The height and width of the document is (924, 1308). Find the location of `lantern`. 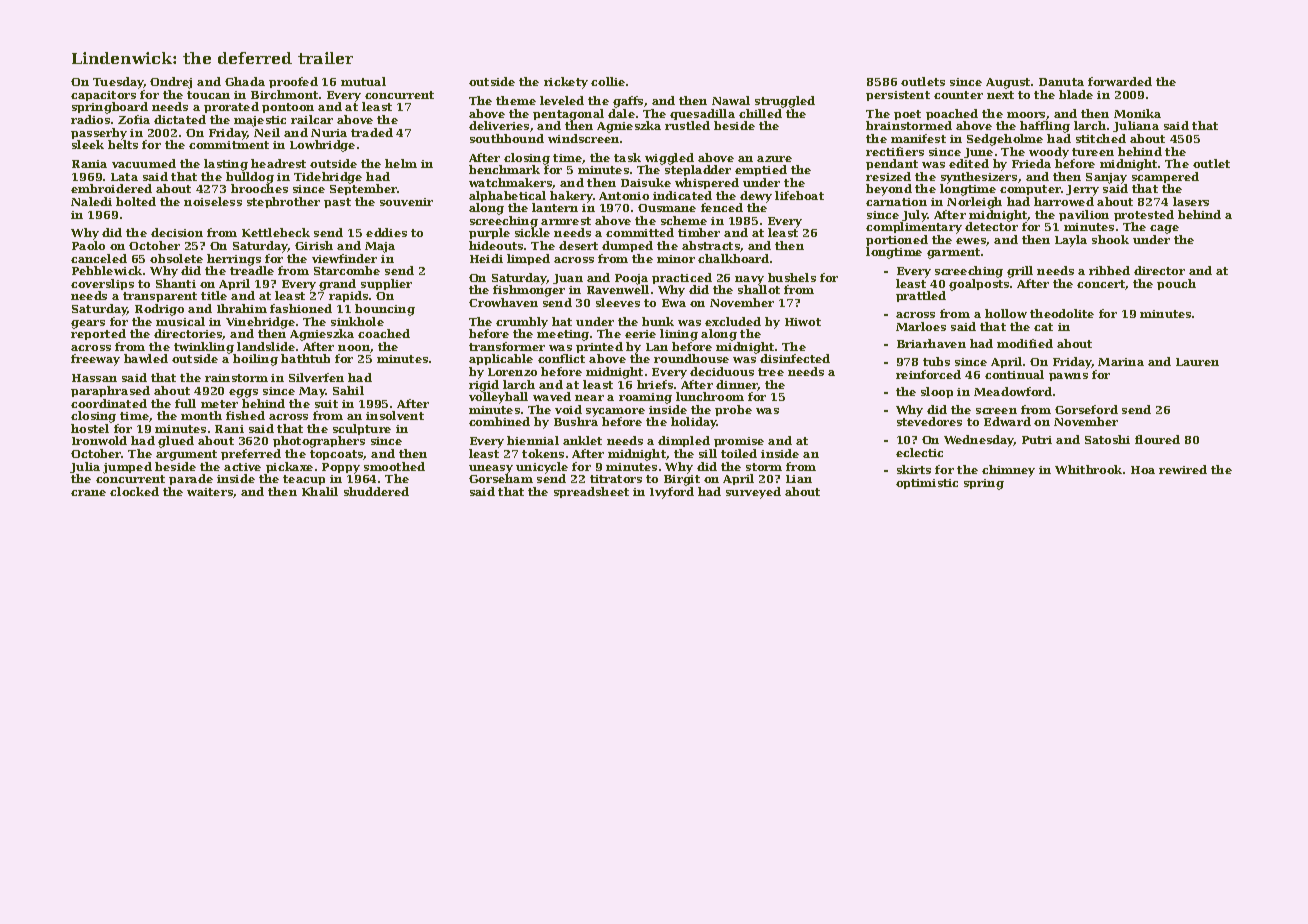

lantern is located at coordinates (555, 207).
